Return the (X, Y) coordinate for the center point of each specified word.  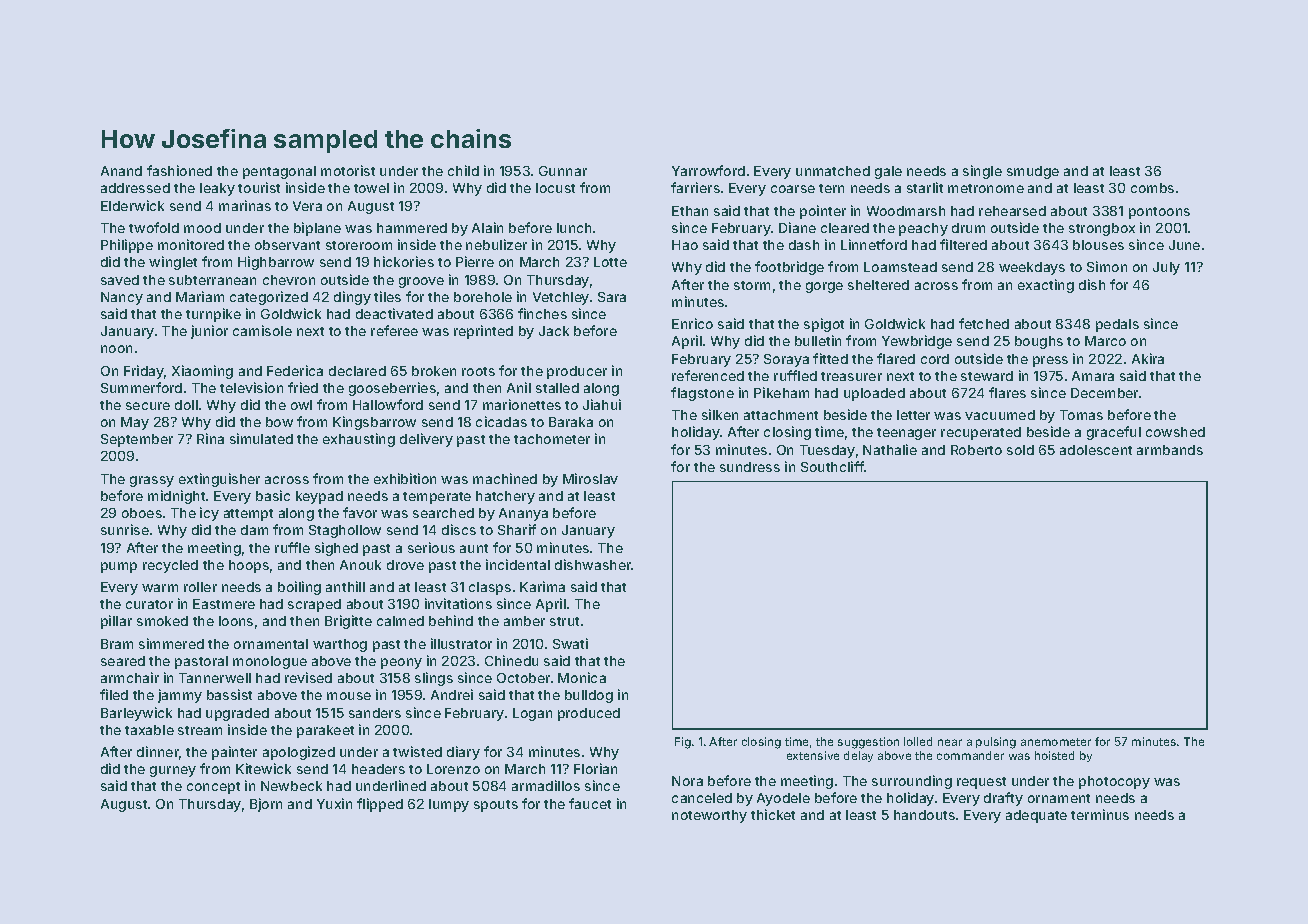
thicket (773, 814)
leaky (217, 189)
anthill (345, 586)
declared (357, 371)
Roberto (976, 450)
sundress (750, 467)
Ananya (523, 514)
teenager (906, 434)
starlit (925, 187)
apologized (299, 753)
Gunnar (563, 171)
